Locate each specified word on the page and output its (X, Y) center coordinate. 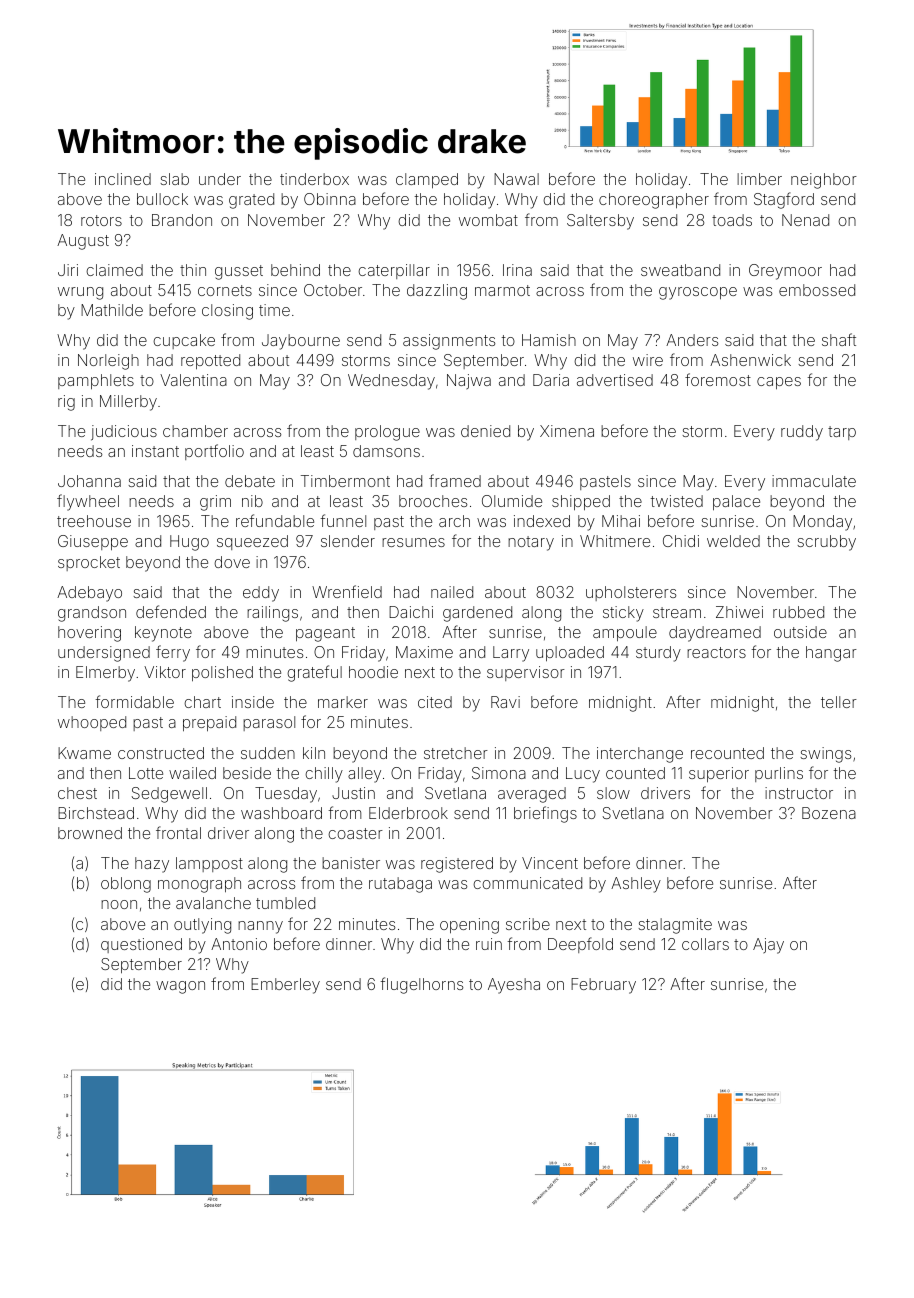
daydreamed (715, 634)
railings (272, 614)
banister (351, 863)
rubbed (798, 612)
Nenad (805, 220)
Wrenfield (347, 591)
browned (90, 833)
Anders (692, 340)
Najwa (469, 381)
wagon (180, 987)
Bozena (829, 813)
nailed (452, 592)
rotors (101, 220)
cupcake (184, 341)
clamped (427, 180)
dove (232, 562)
